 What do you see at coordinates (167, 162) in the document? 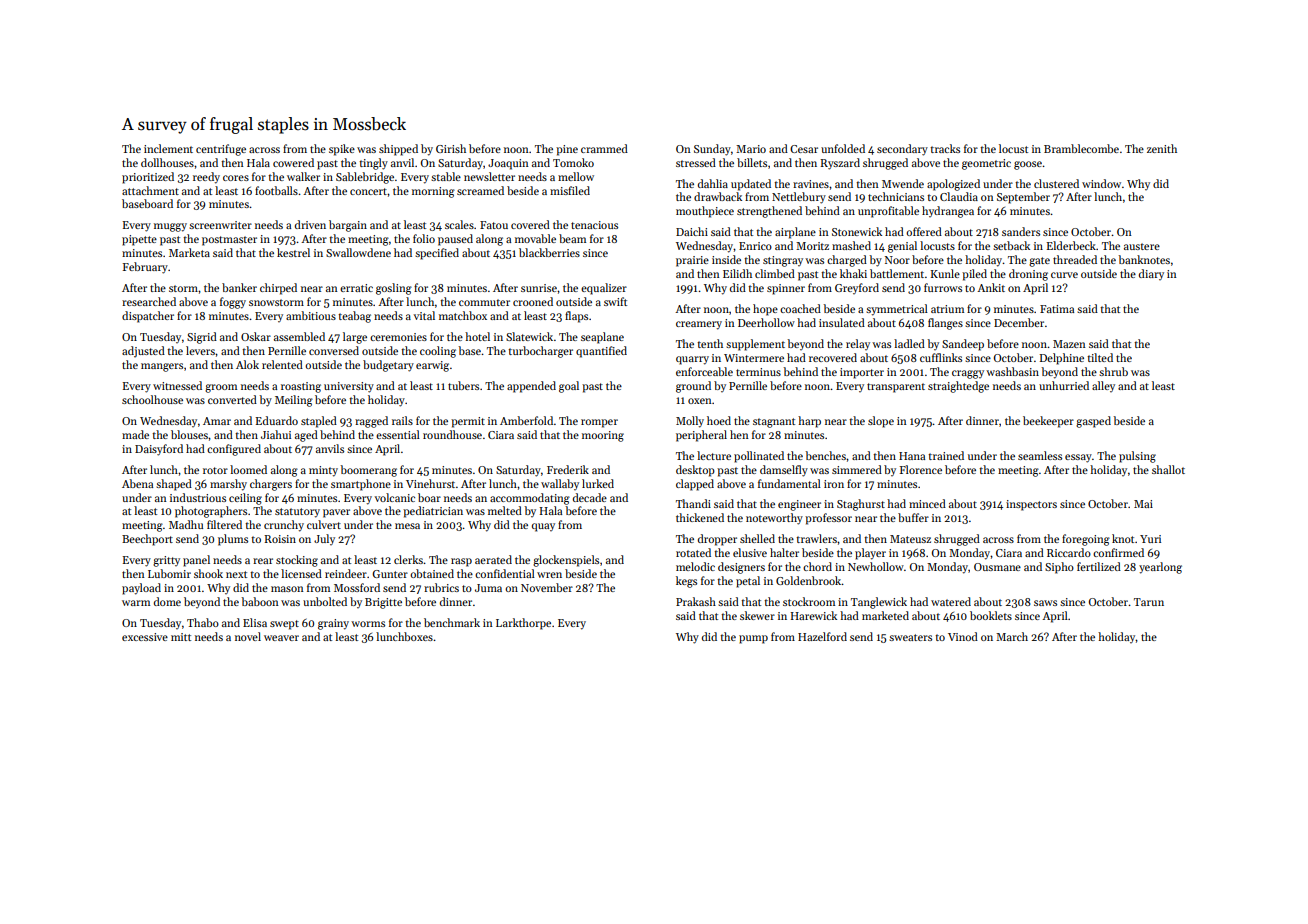
I see `dollhouses` at bounding box center [167, 162].
